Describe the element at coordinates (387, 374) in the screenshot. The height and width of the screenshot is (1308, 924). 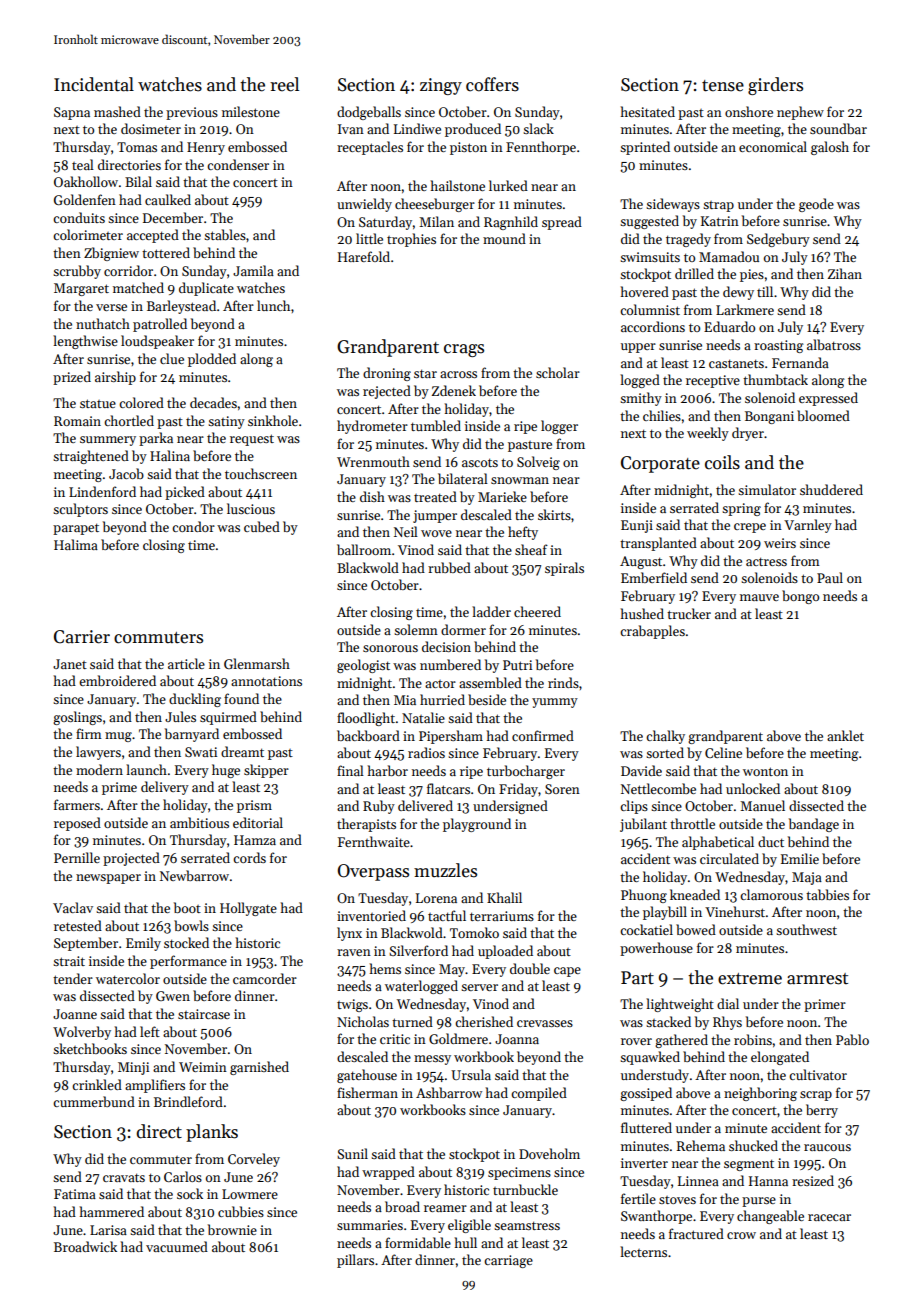
I see `droning` at that location.
